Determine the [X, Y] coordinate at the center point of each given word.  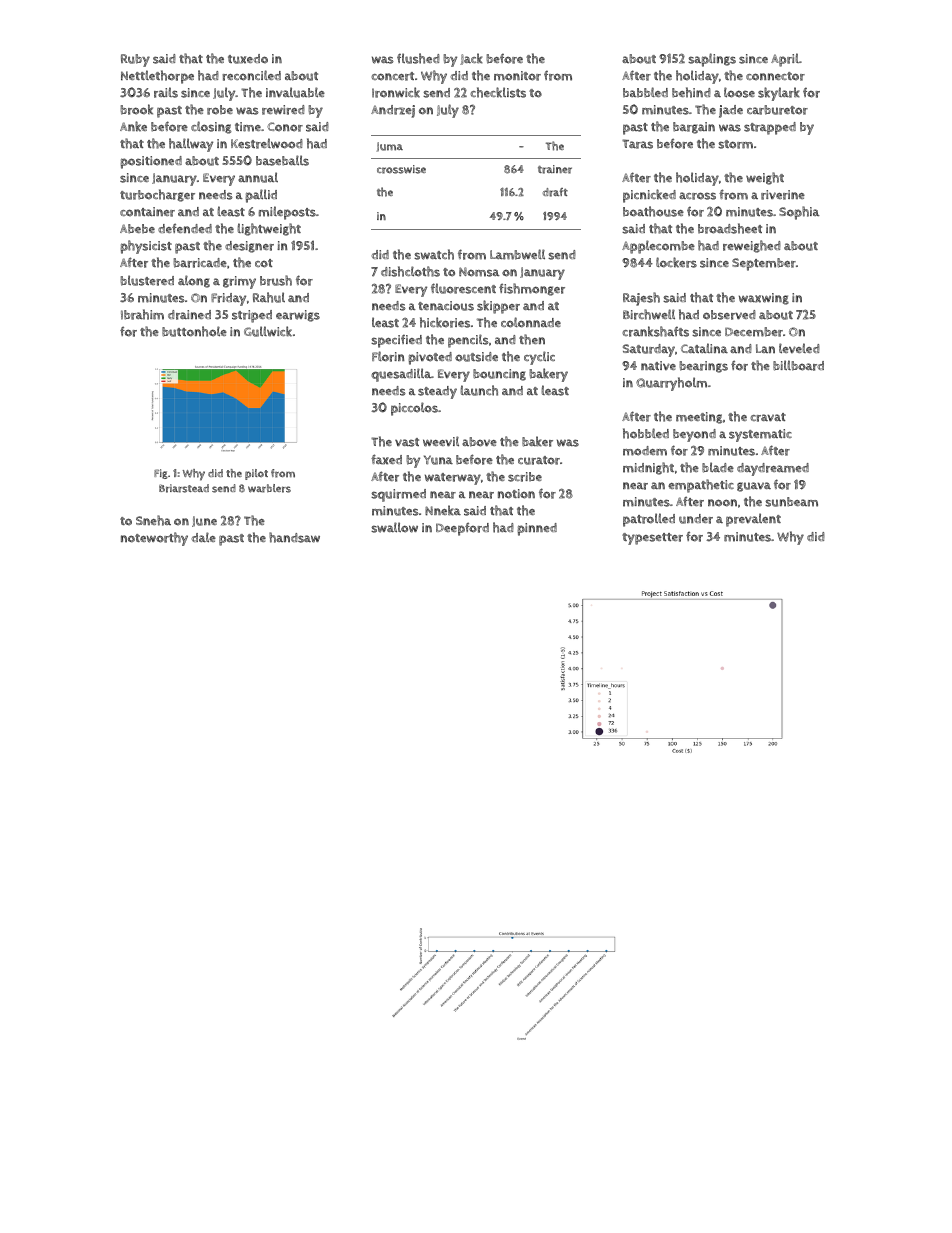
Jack [471, 59]
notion [516, 494]
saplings [712, 60]
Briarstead [184, 488]
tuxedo [248, 59]
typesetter [652, 539]
